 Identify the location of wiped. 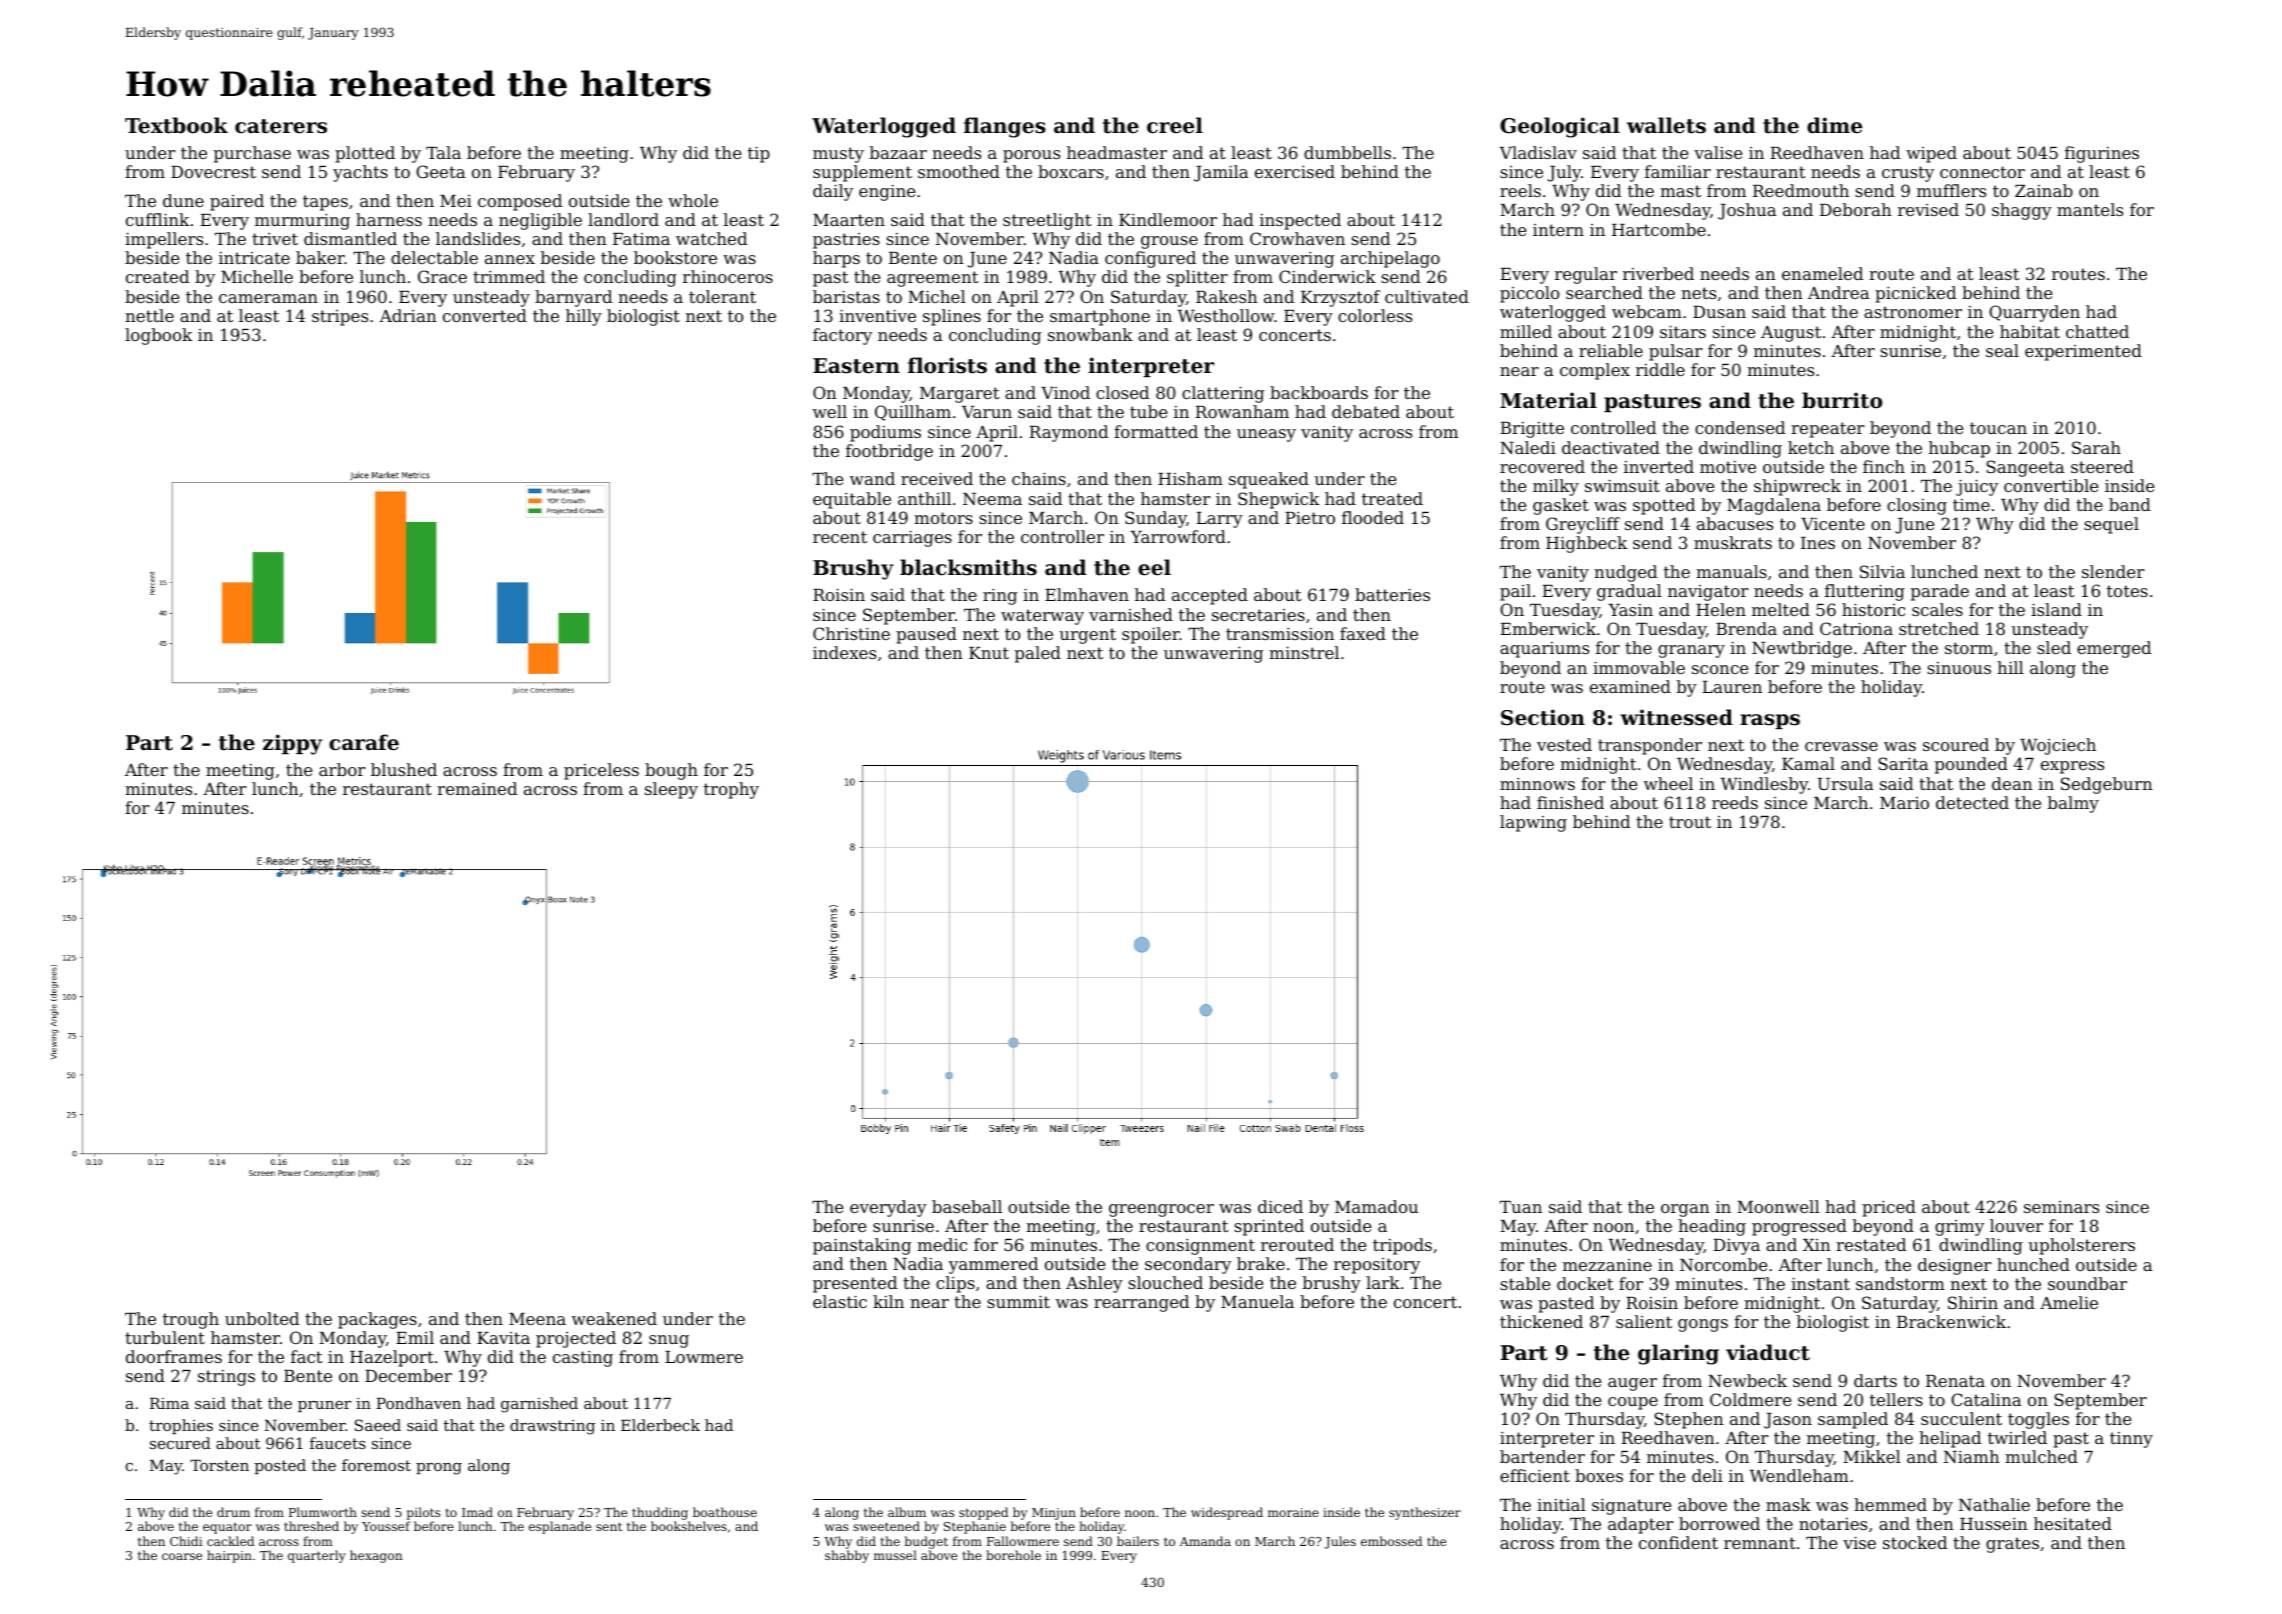
(1931, 154).
